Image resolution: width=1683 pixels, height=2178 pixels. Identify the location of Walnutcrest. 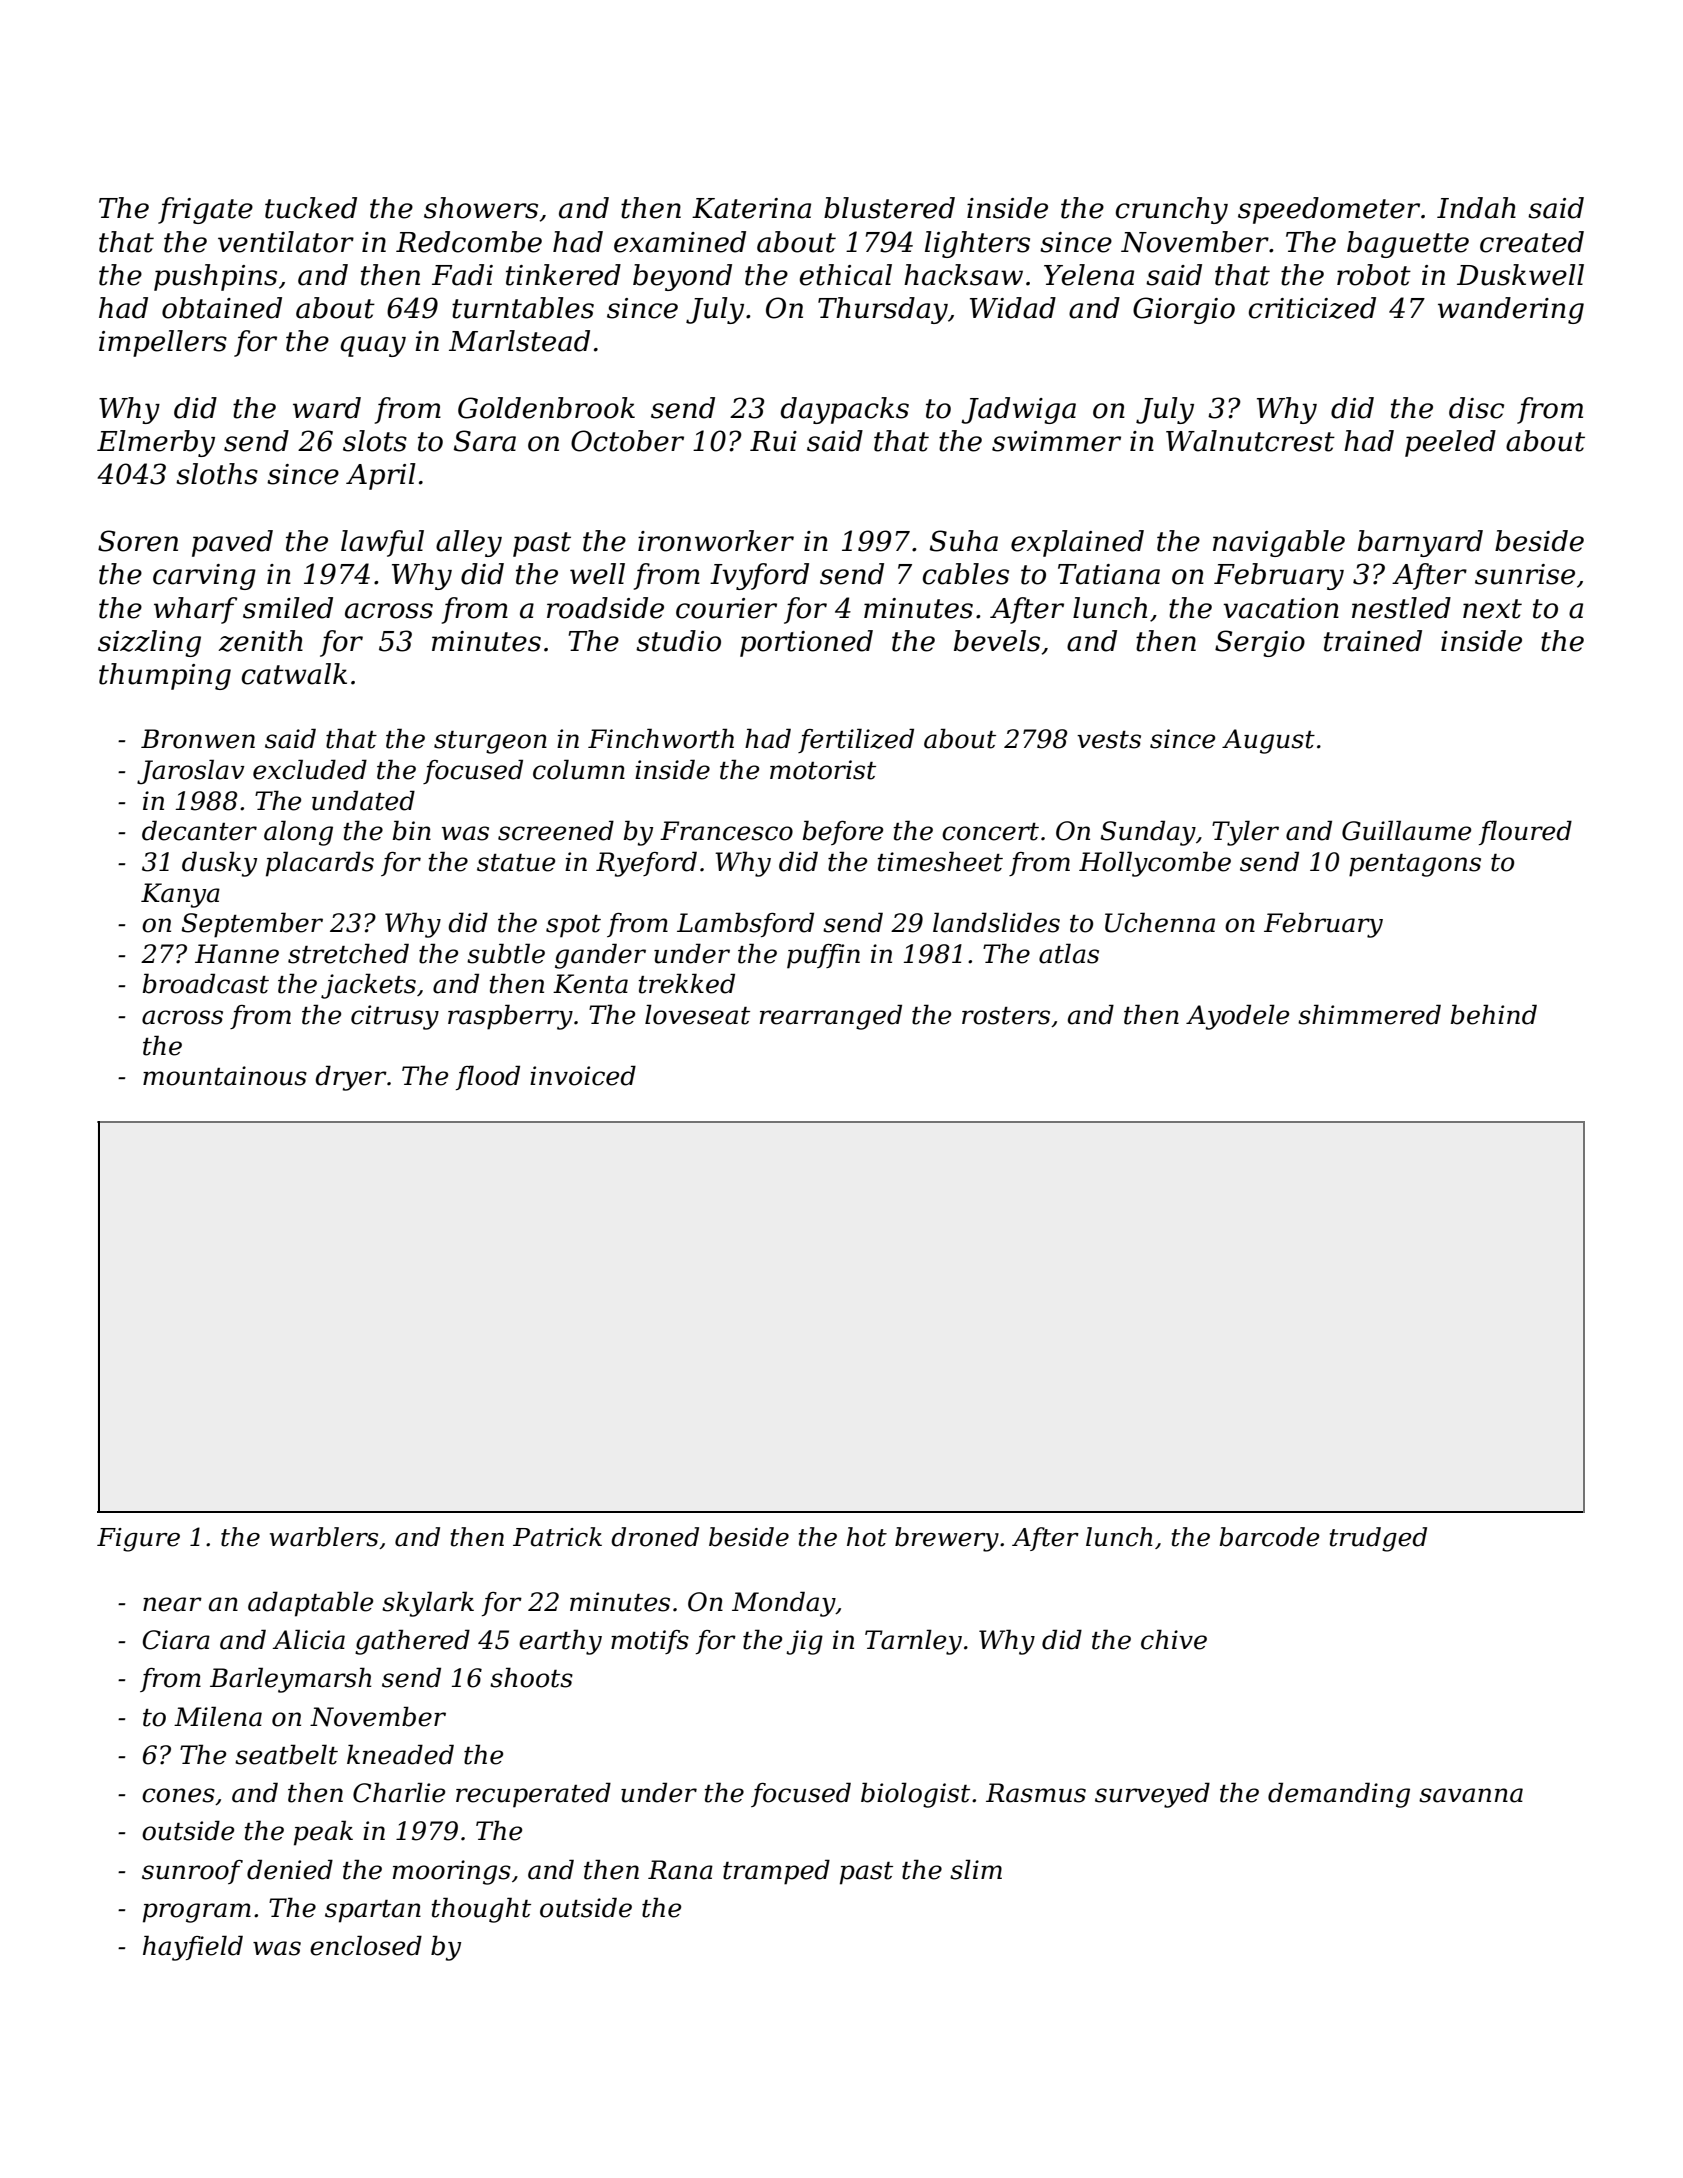
(1250, 441).
